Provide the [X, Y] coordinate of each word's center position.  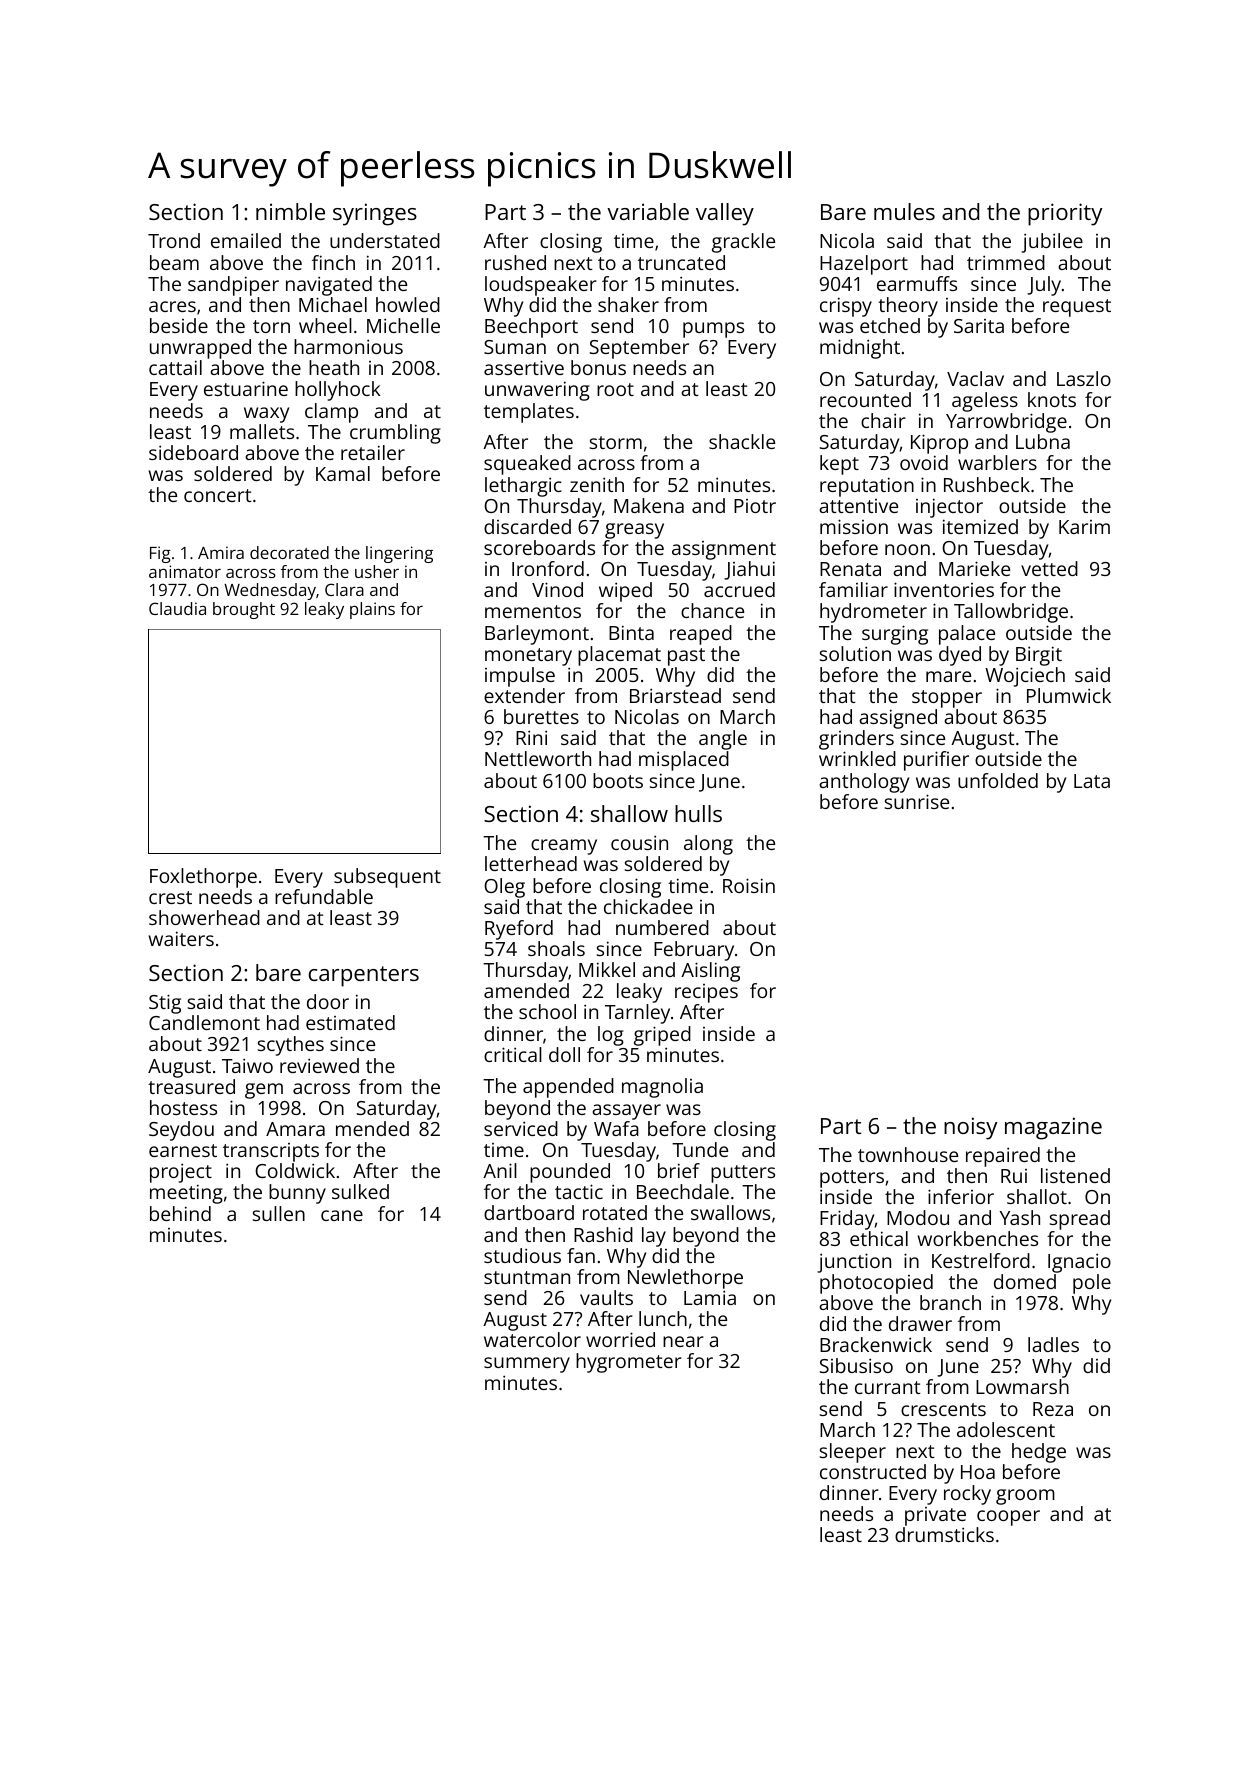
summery [527, 1365]
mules [904, 211]
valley [725, 214]
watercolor [532, 1339]
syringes [375, 214]
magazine [1053, 1128]
